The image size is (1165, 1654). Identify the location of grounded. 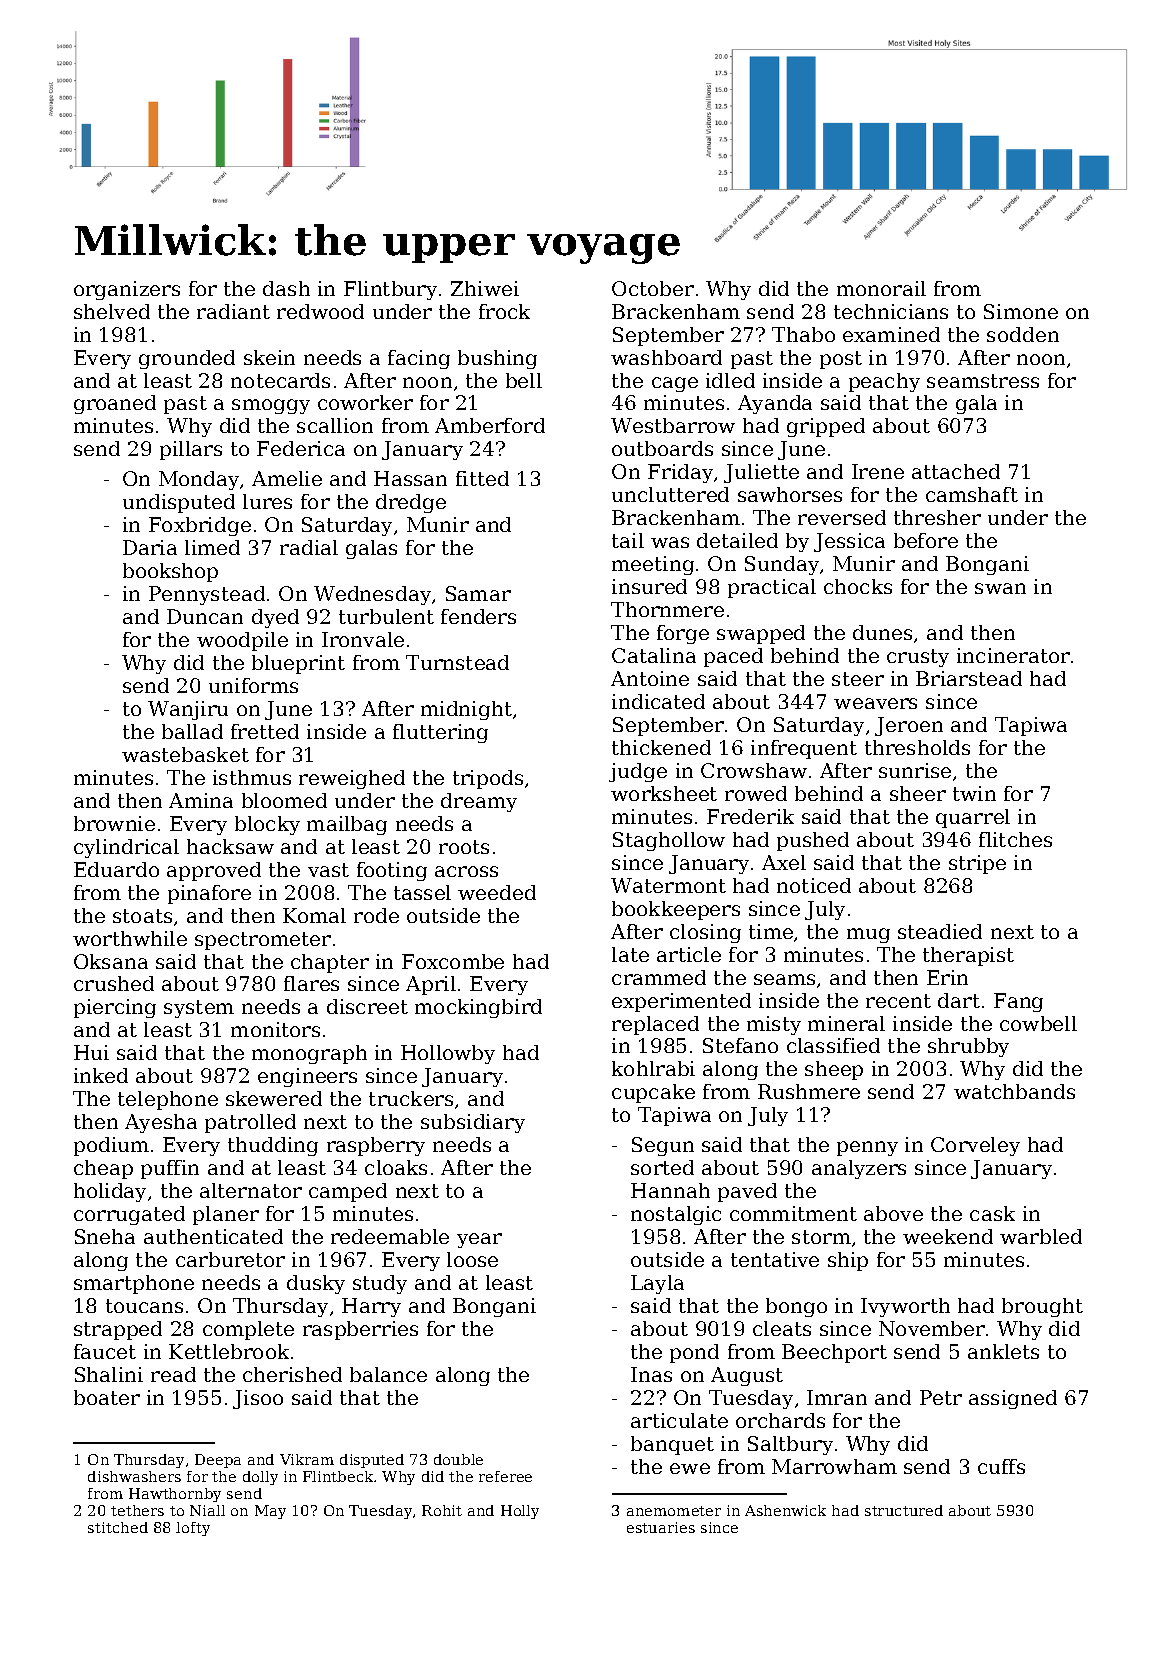
(187, 359).
